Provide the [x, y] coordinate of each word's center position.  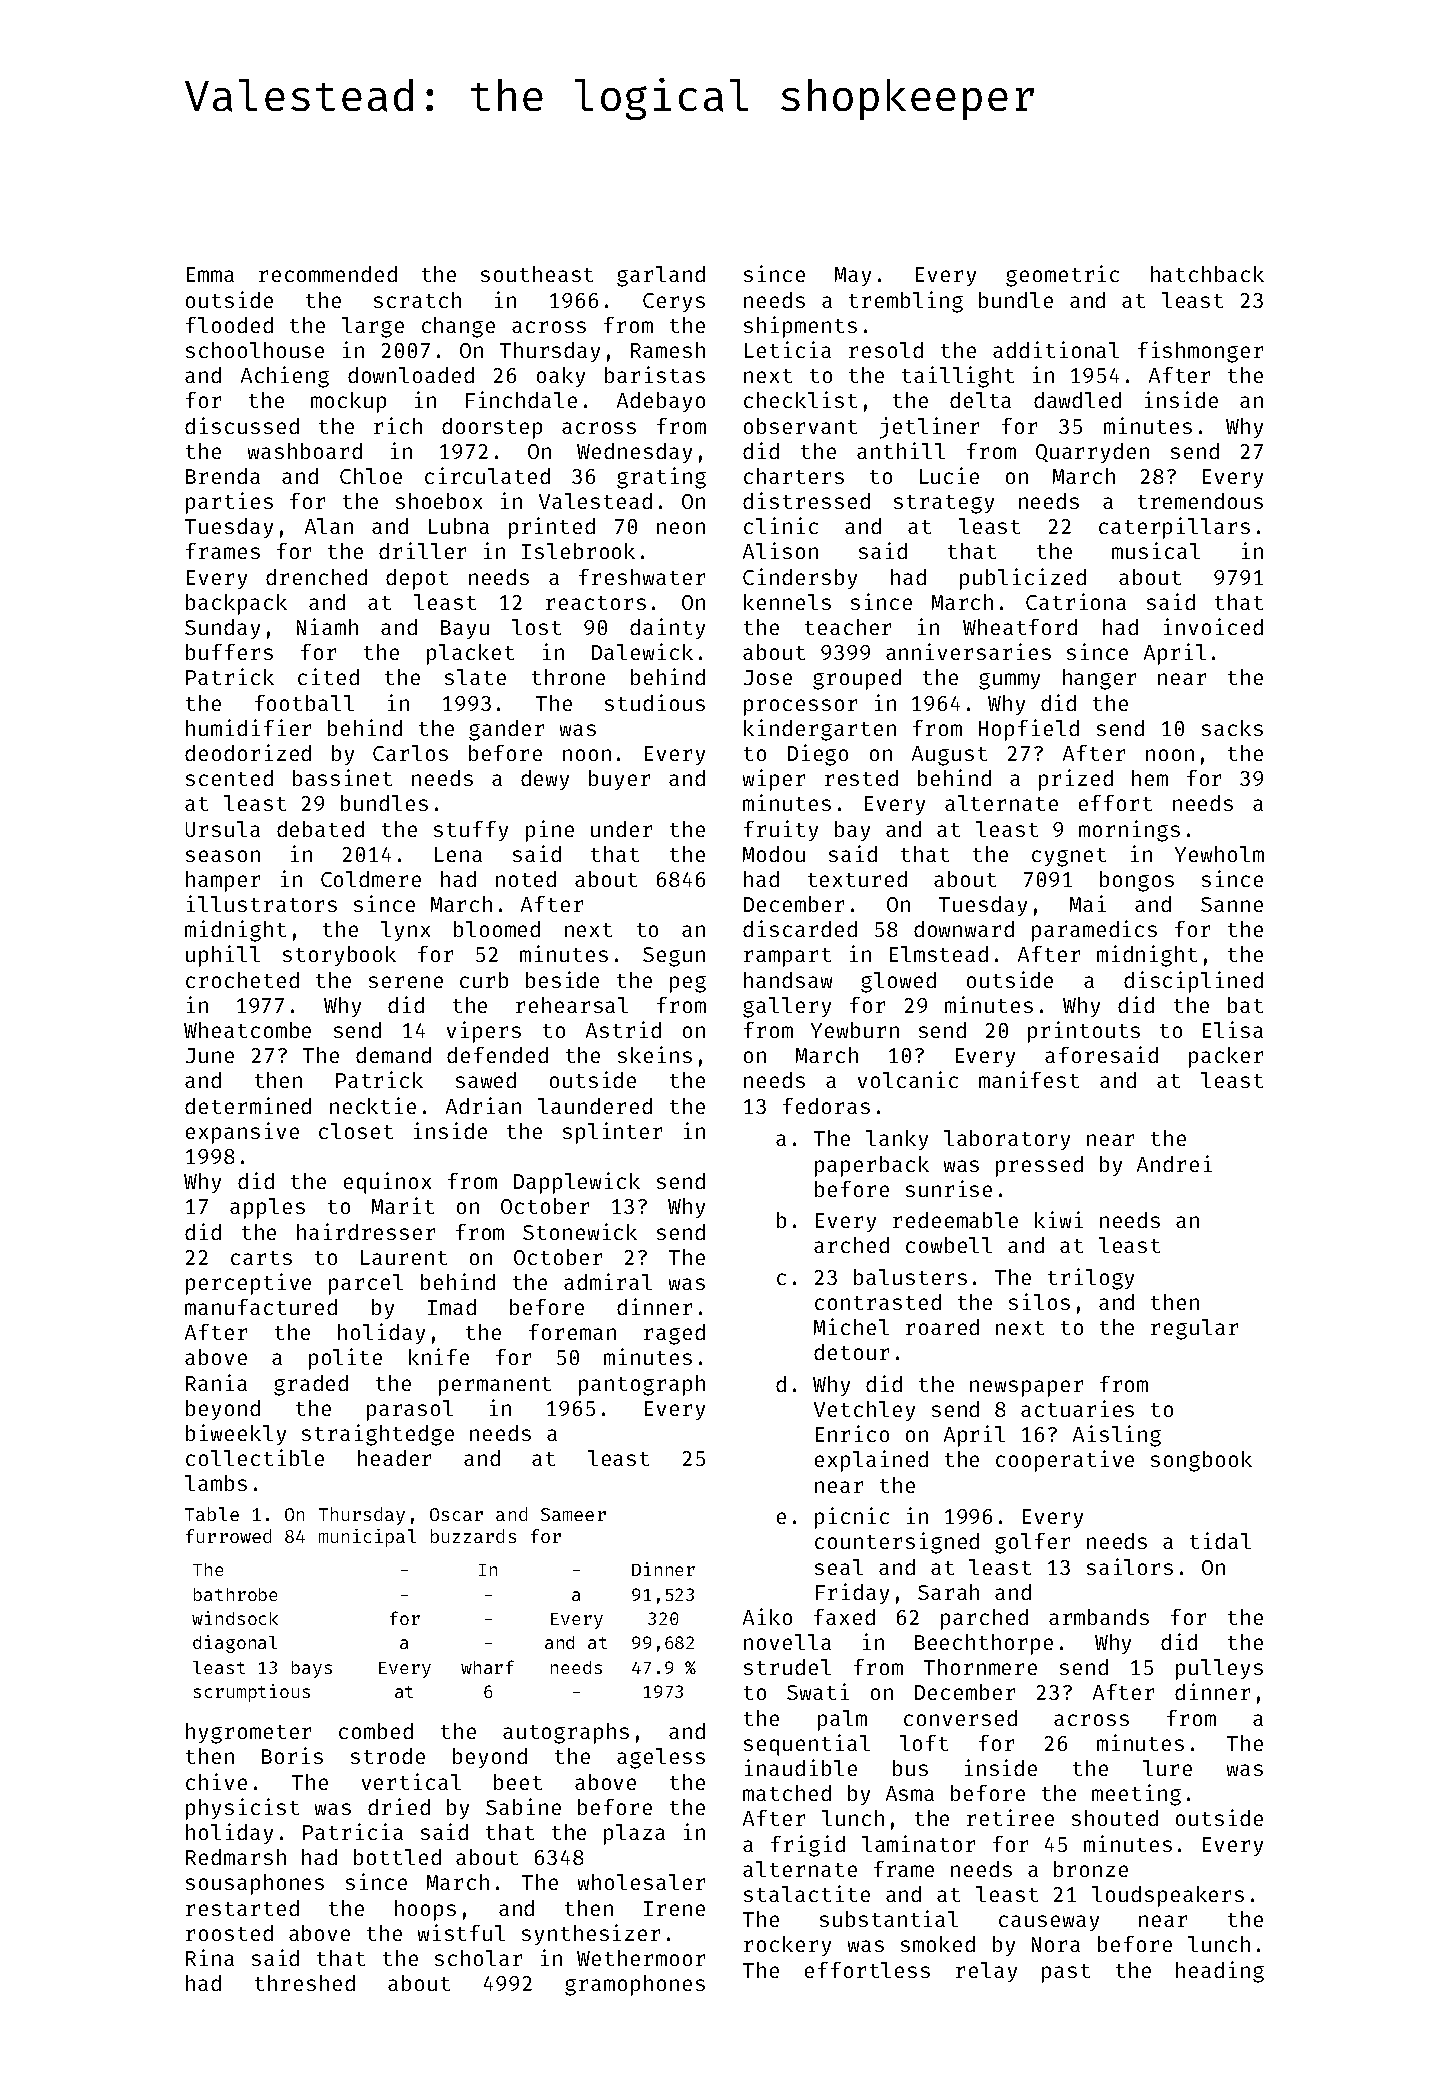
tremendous [1200, 501]
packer [1226, 1057]
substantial [889, 1918]
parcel [366, 1284]
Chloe [371, 476]
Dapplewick [577, 1183]
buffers [229, 652]
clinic [781, 525]
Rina [210, 1957]
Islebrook [578, 551]
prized [1076, 780]
